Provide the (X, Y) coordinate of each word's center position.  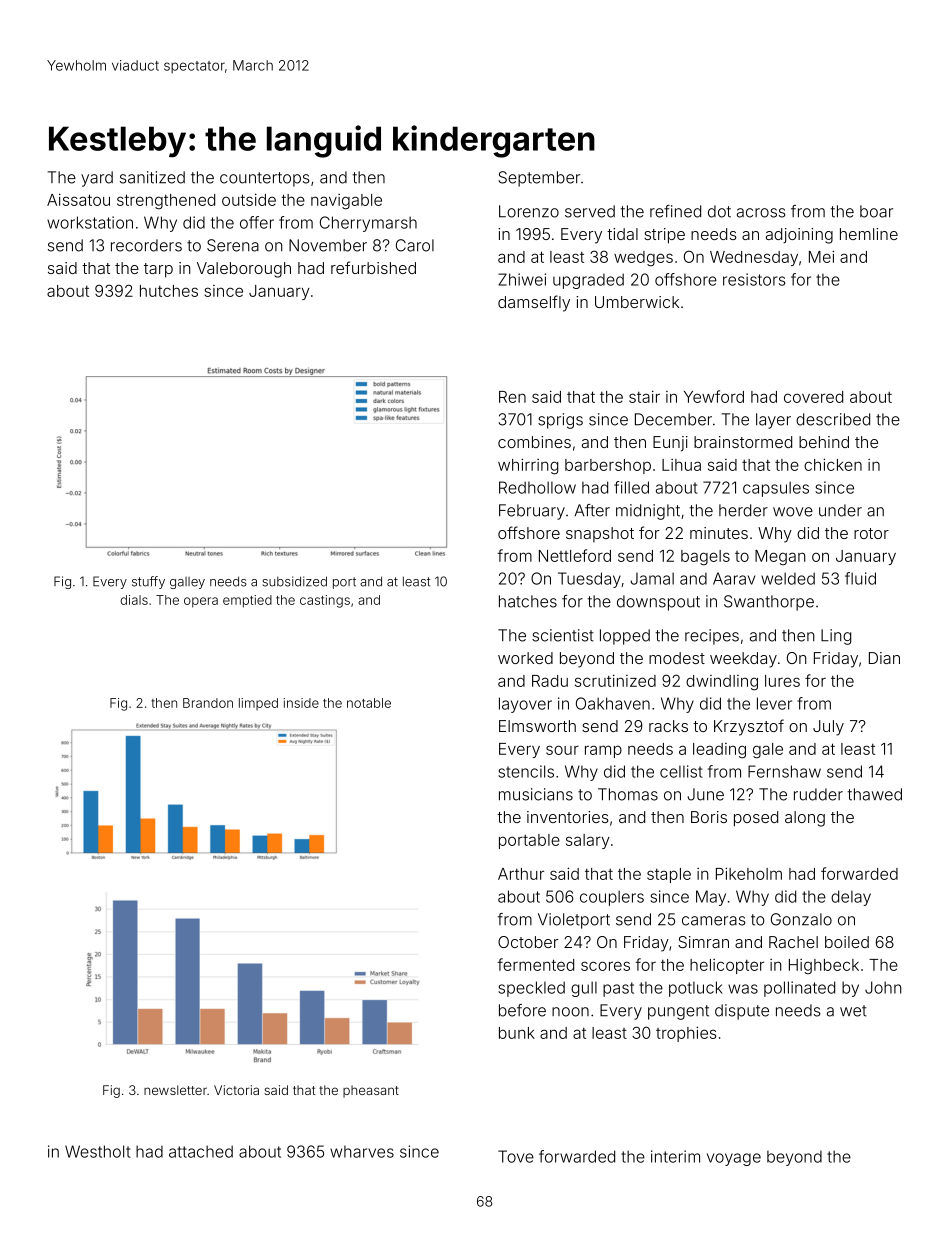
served (590, 211)
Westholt (98, 1151)
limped (258, 704)
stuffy (148, 582)
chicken (833, 464)
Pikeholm (749, 873)
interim (675, 1156)
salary (588, 841)
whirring (528, 466)
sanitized (152, 177)
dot (719, 211)
